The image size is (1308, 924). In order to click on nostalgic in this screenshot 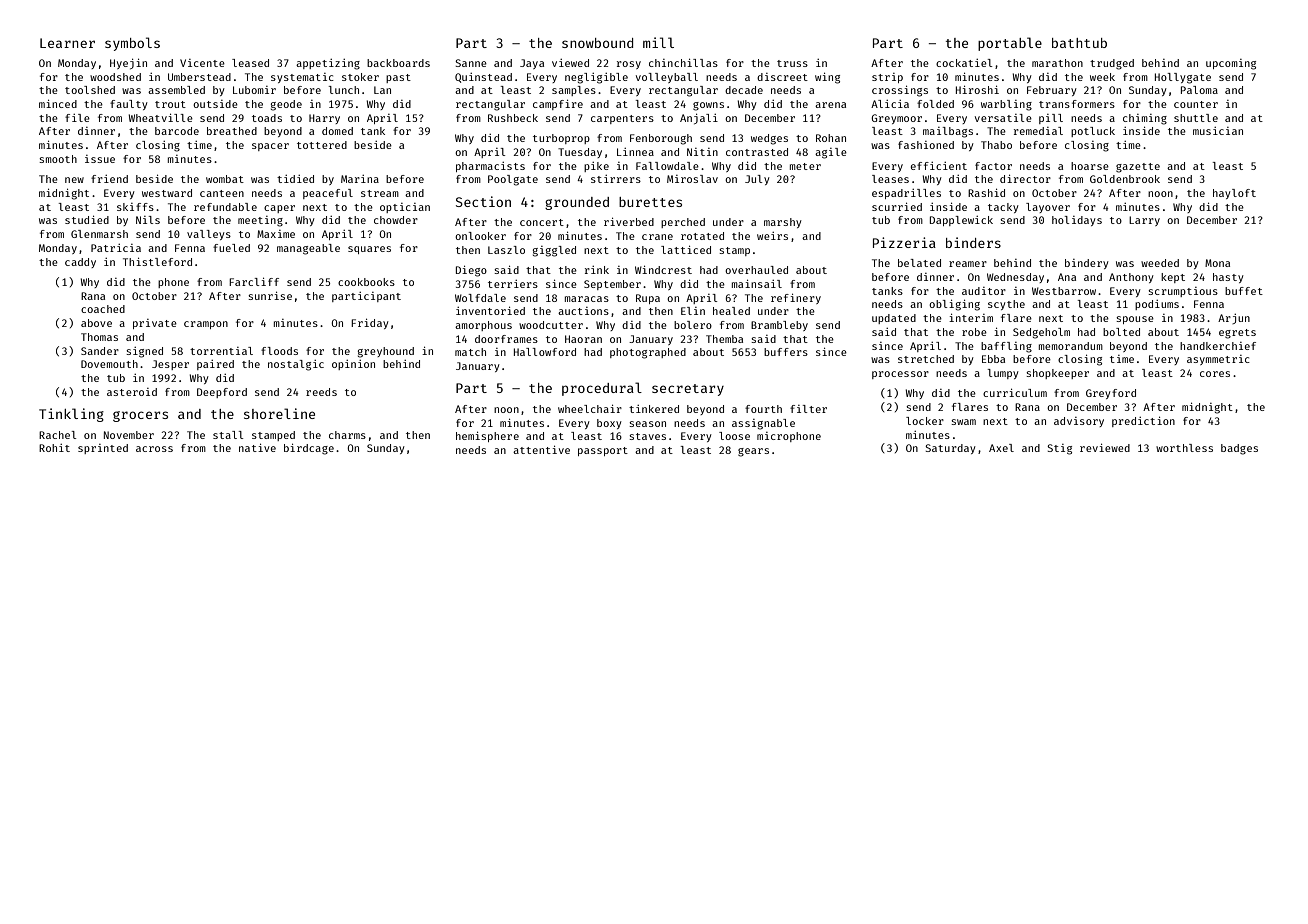, I will do `click(296, 365)`.
